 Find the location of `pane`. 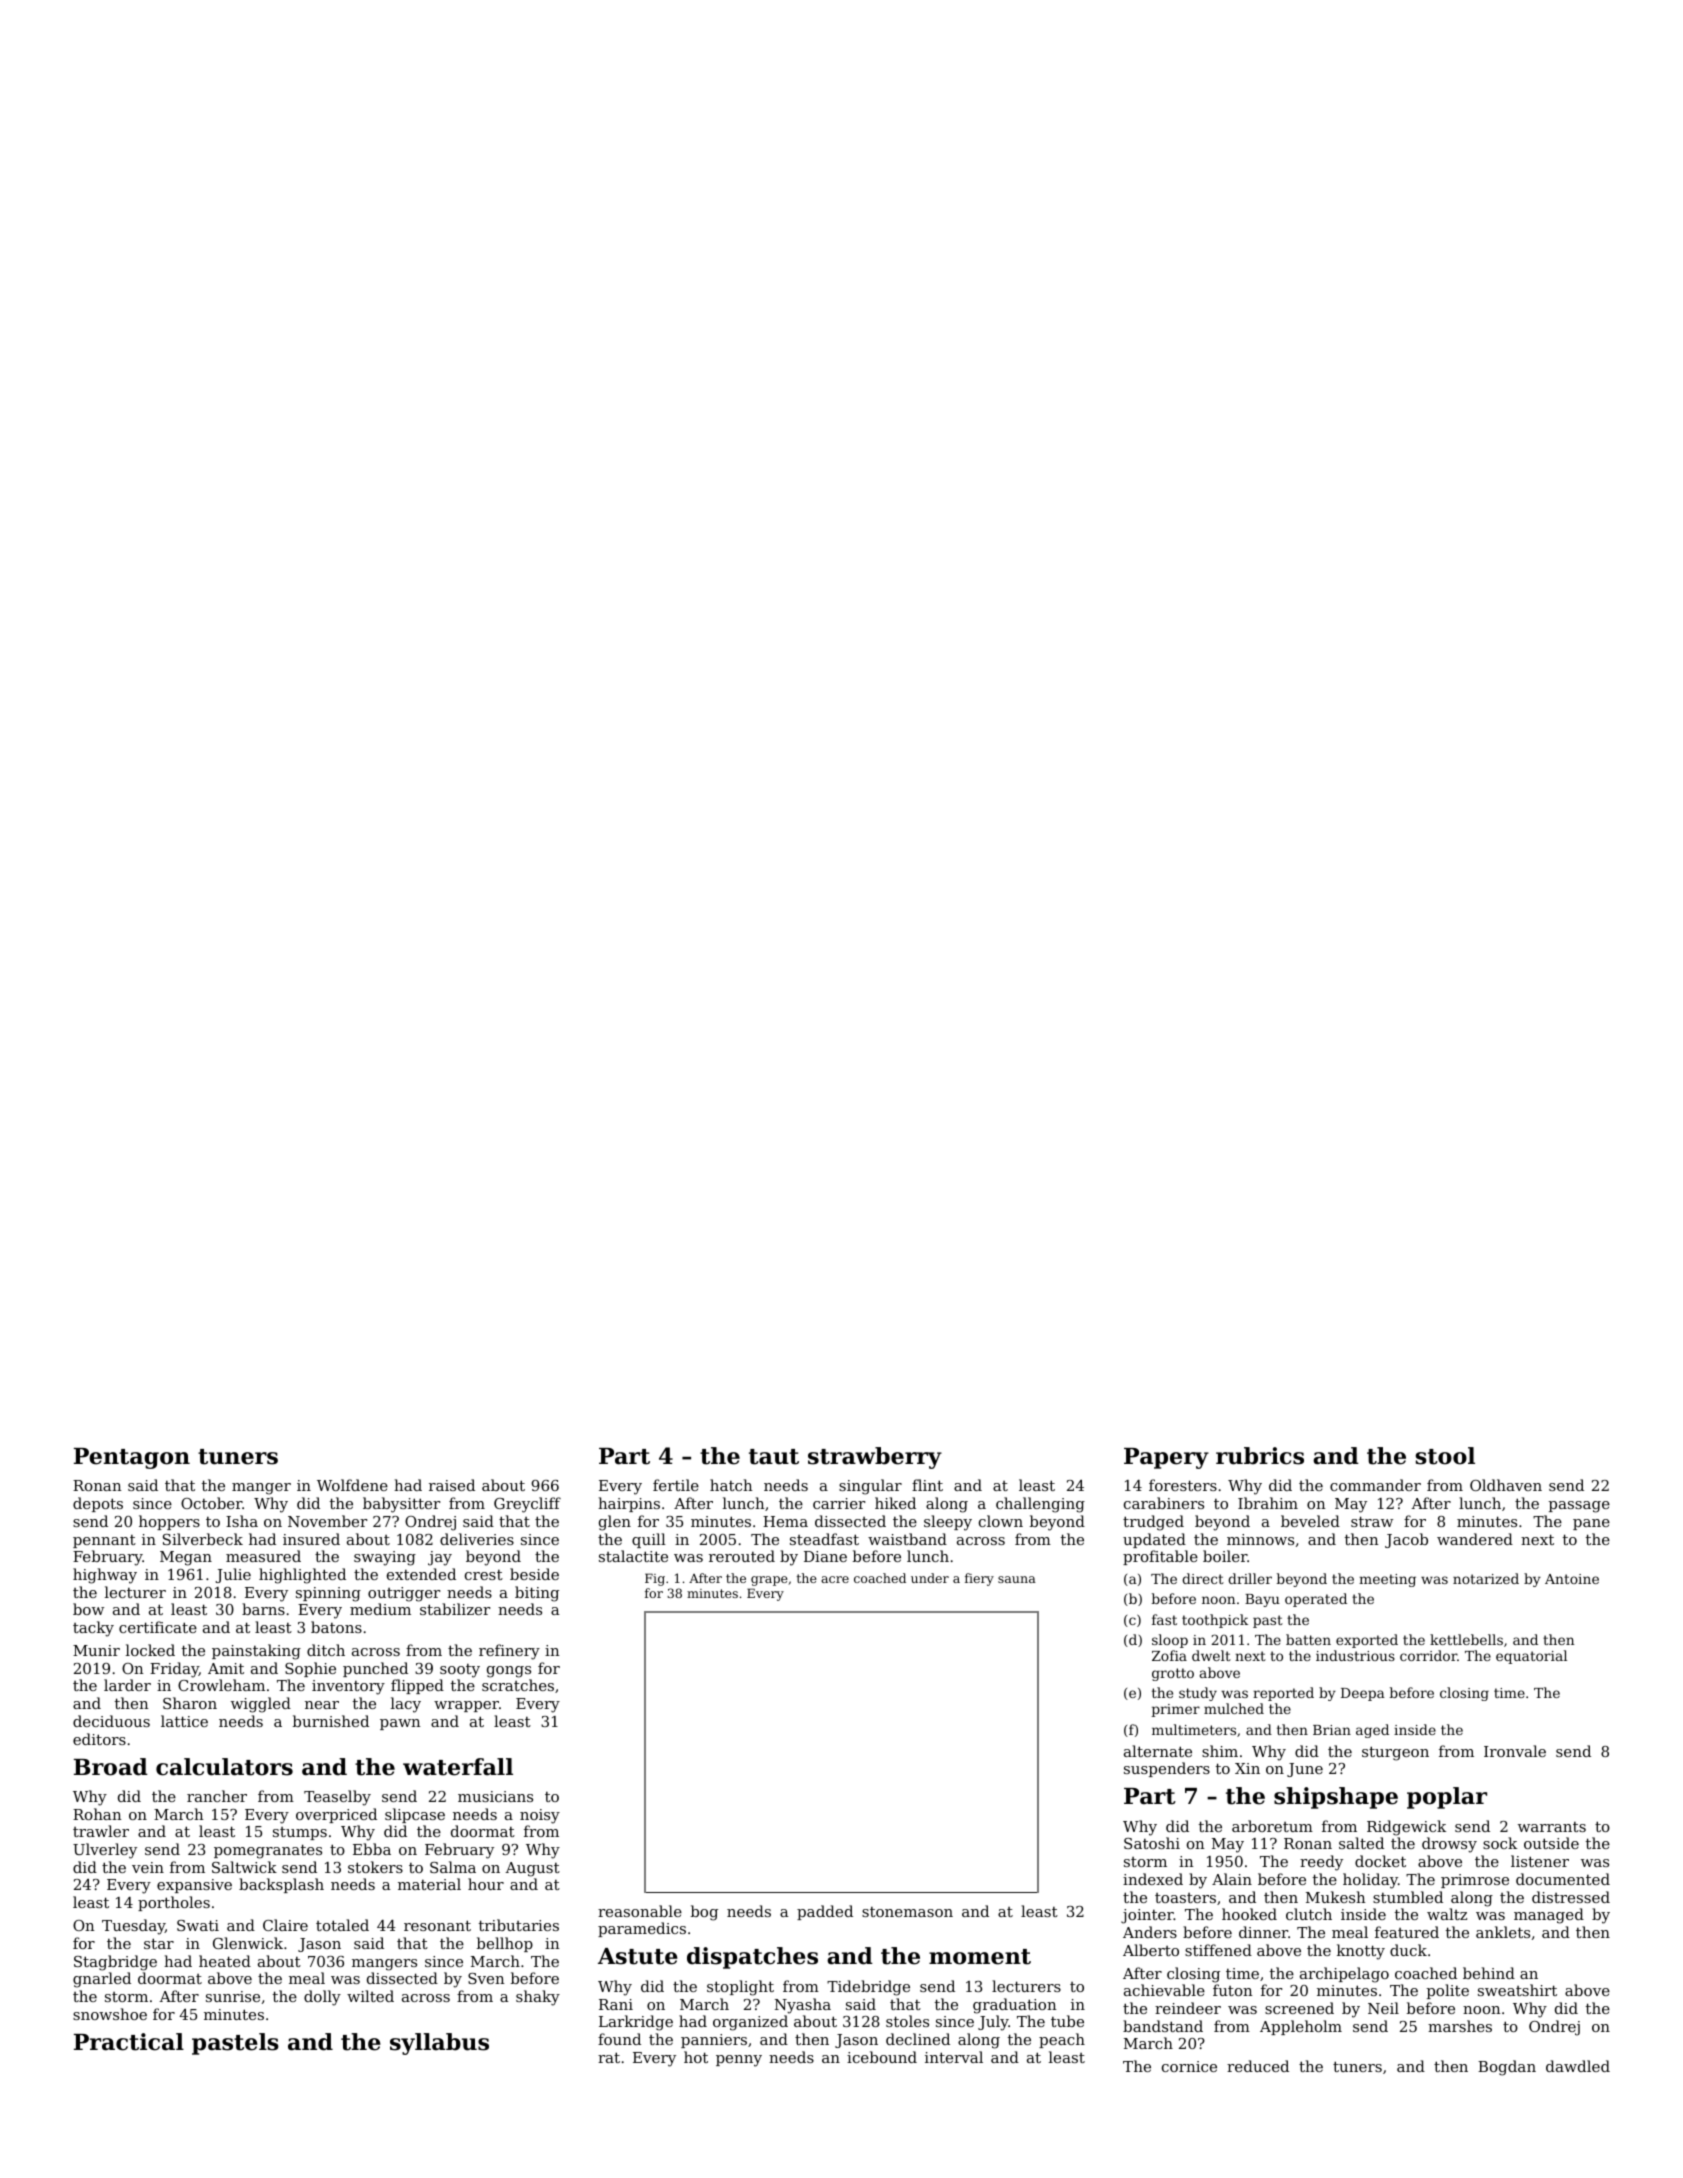

pane is located at coordinates (1591, 1524).
